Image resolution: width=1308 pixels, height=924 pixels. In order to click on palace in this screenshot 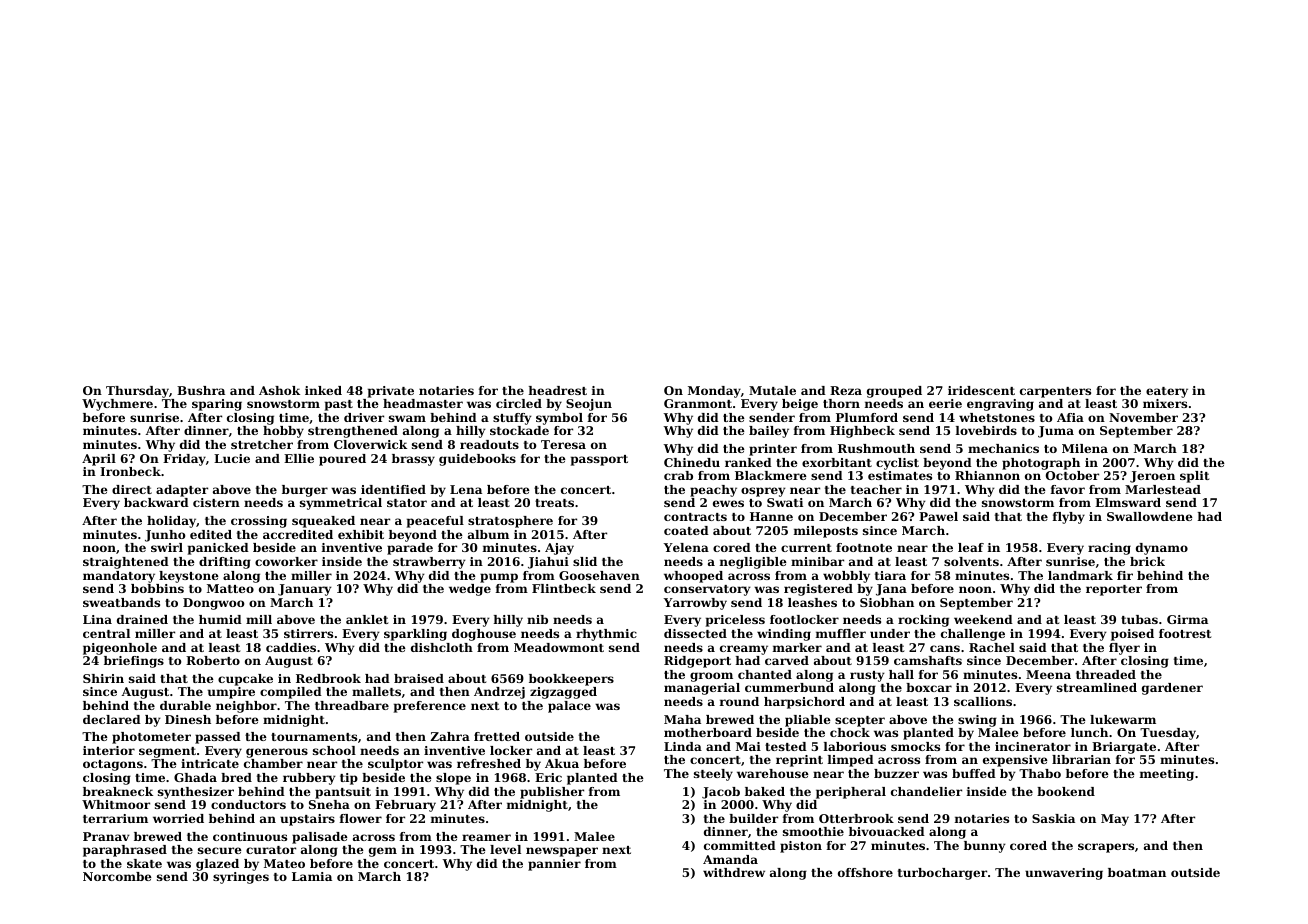, I will do `click(569, 707)`.
